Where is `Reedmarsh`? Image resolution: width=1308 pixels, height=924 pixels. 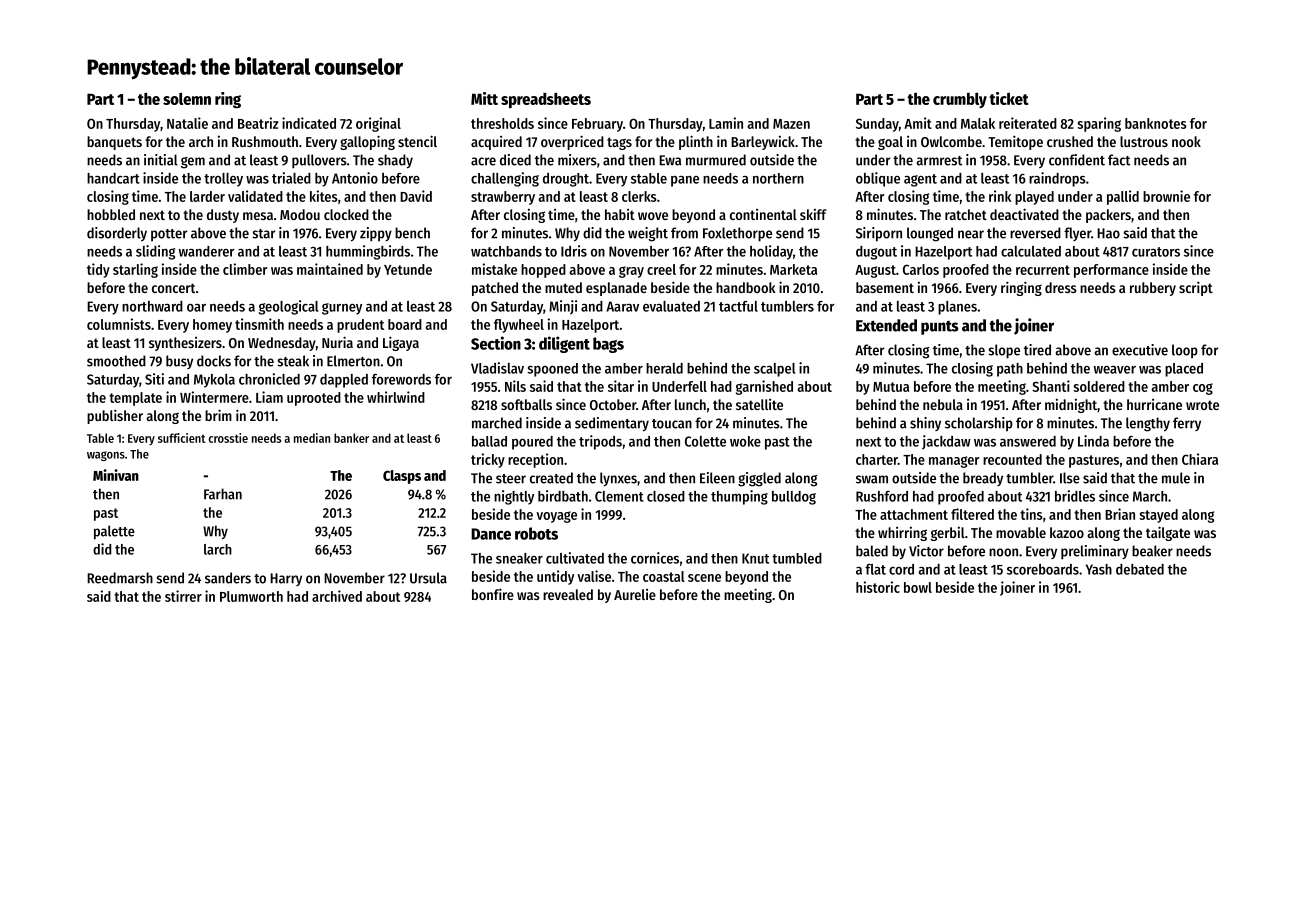
Reedmarsh is located at coordinates (120, 578).
